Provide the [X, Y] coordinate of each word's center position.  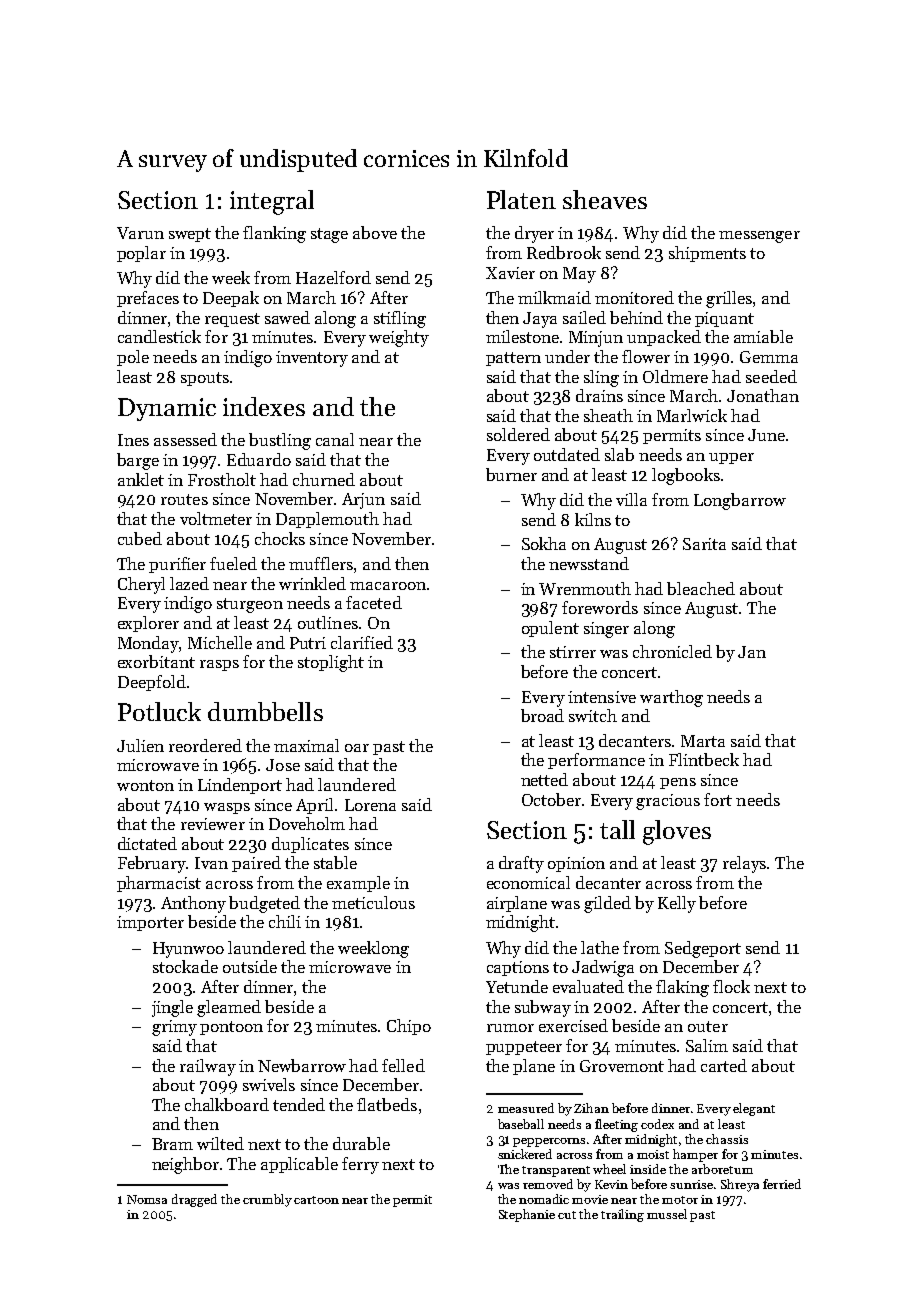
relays [744, 864]
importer [150, 923]
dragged [194, 1200]
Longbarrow [740, 501]
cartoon [316, 1200]
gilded [607, 904]
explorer [148, 624]
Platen [521, 199]
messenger [759, 237]
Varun [140, 233]
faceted [374, 602]
